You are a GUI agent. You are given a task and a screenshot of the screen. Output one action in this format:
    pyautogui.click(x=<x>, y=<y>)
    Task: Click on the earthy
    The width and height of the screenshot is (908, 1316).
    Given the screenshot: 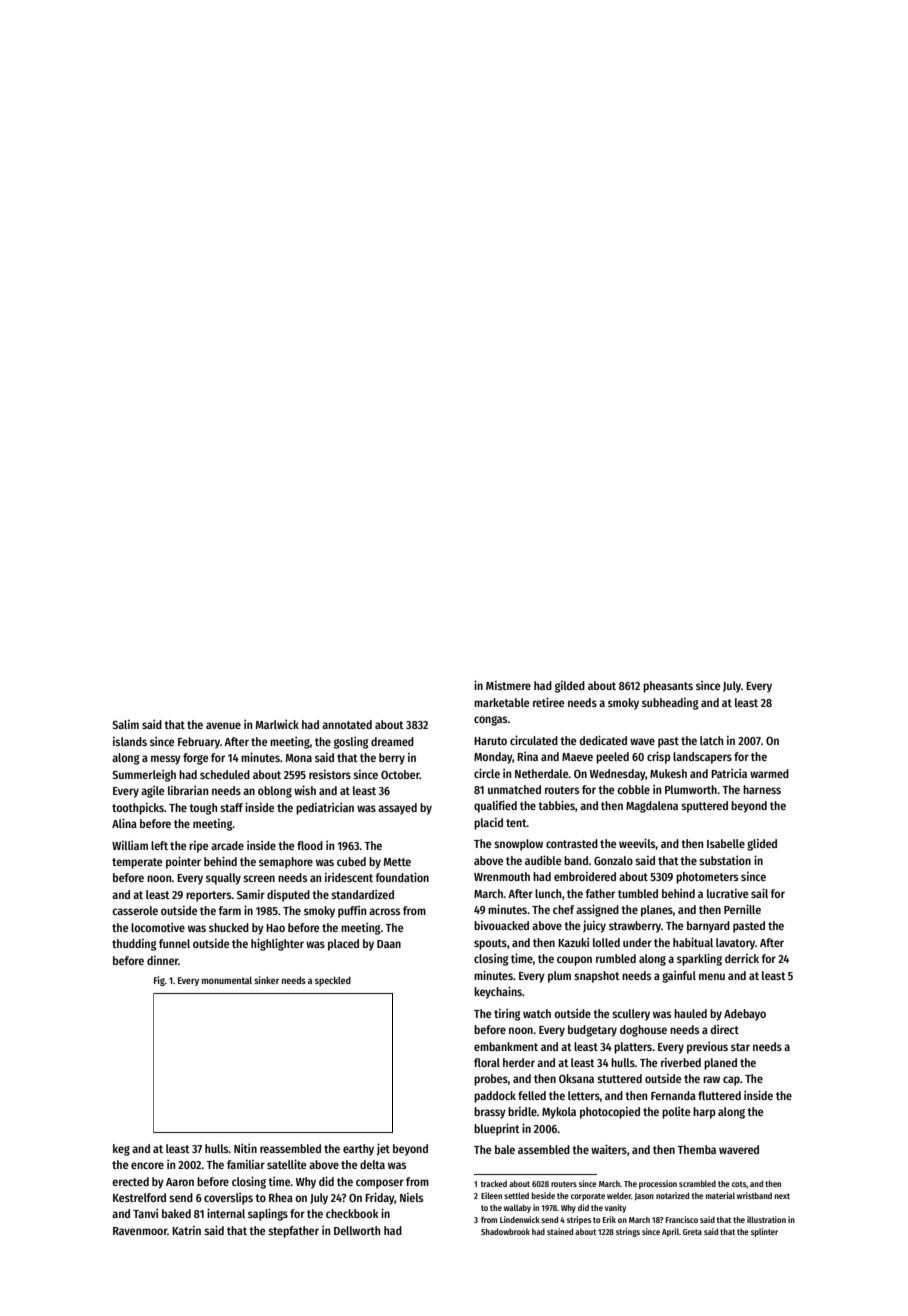 What is the action you would take?
    pyautogui.click(x=358, y=1150)
